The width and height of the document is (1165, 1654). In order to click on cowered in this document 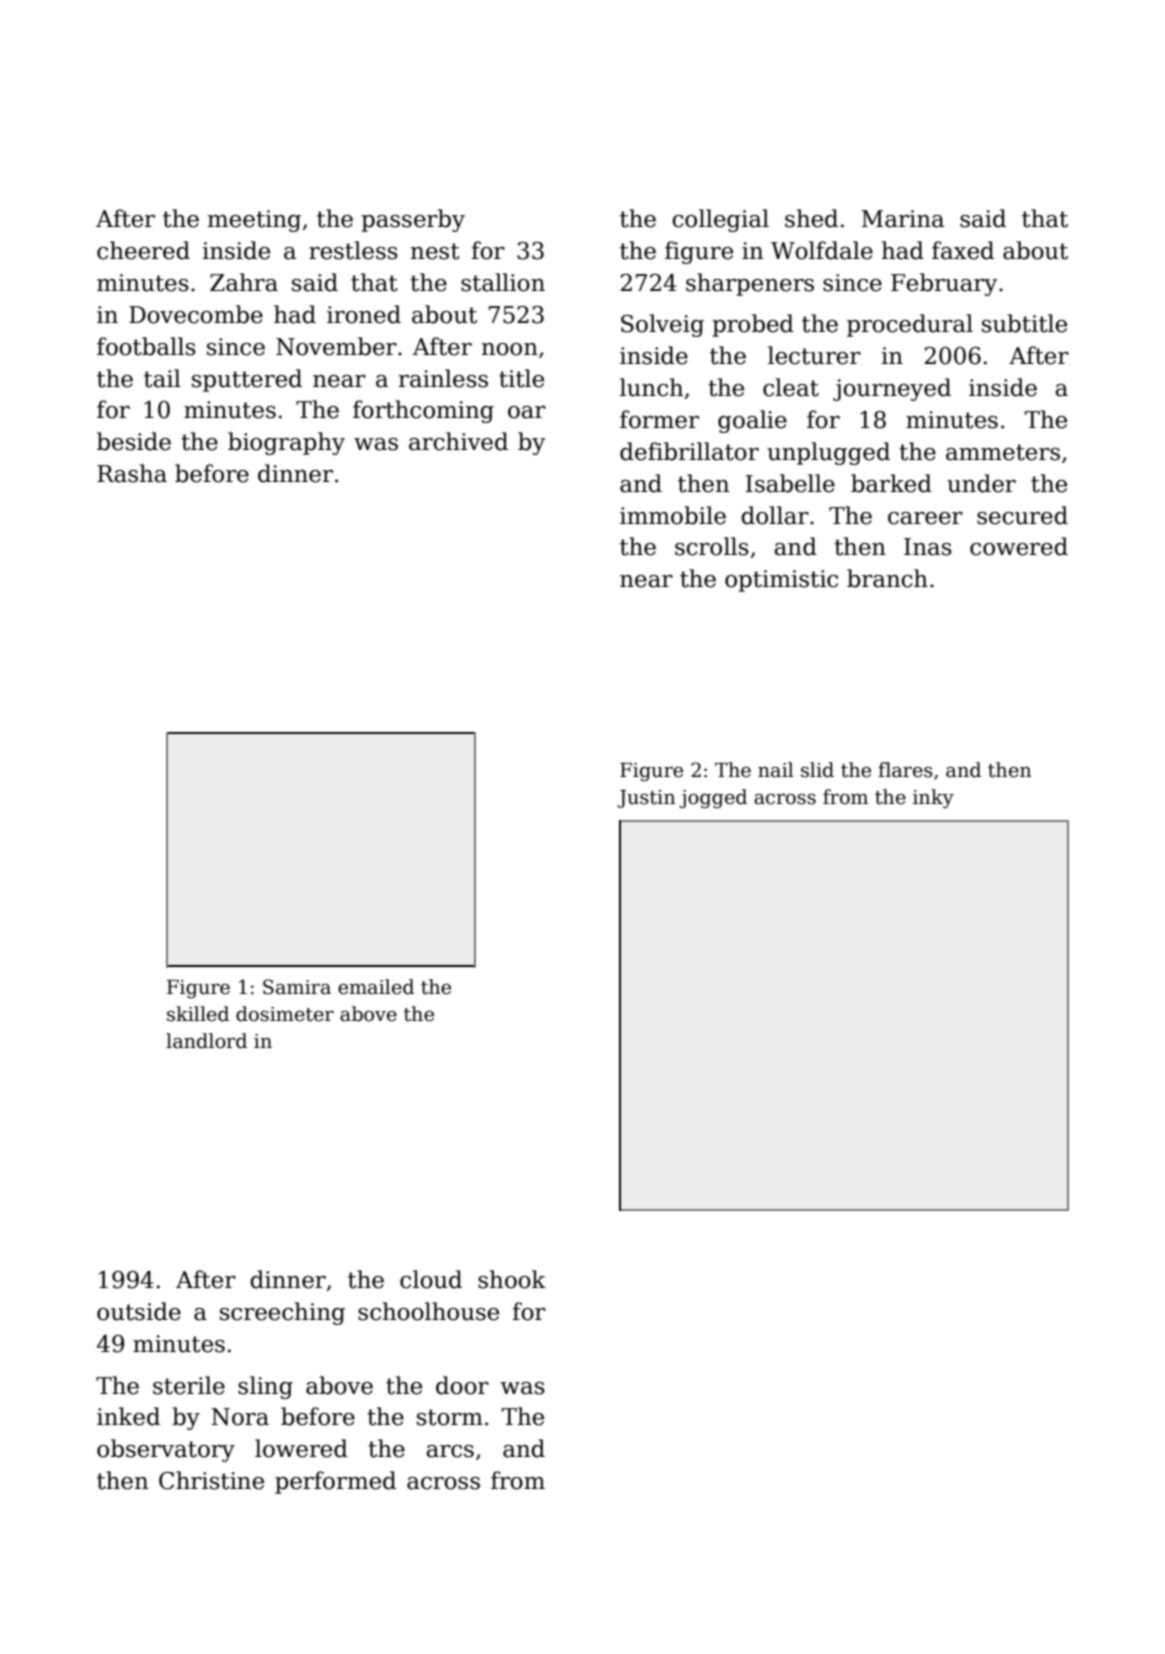, I will do `click(1019, 546)`.
